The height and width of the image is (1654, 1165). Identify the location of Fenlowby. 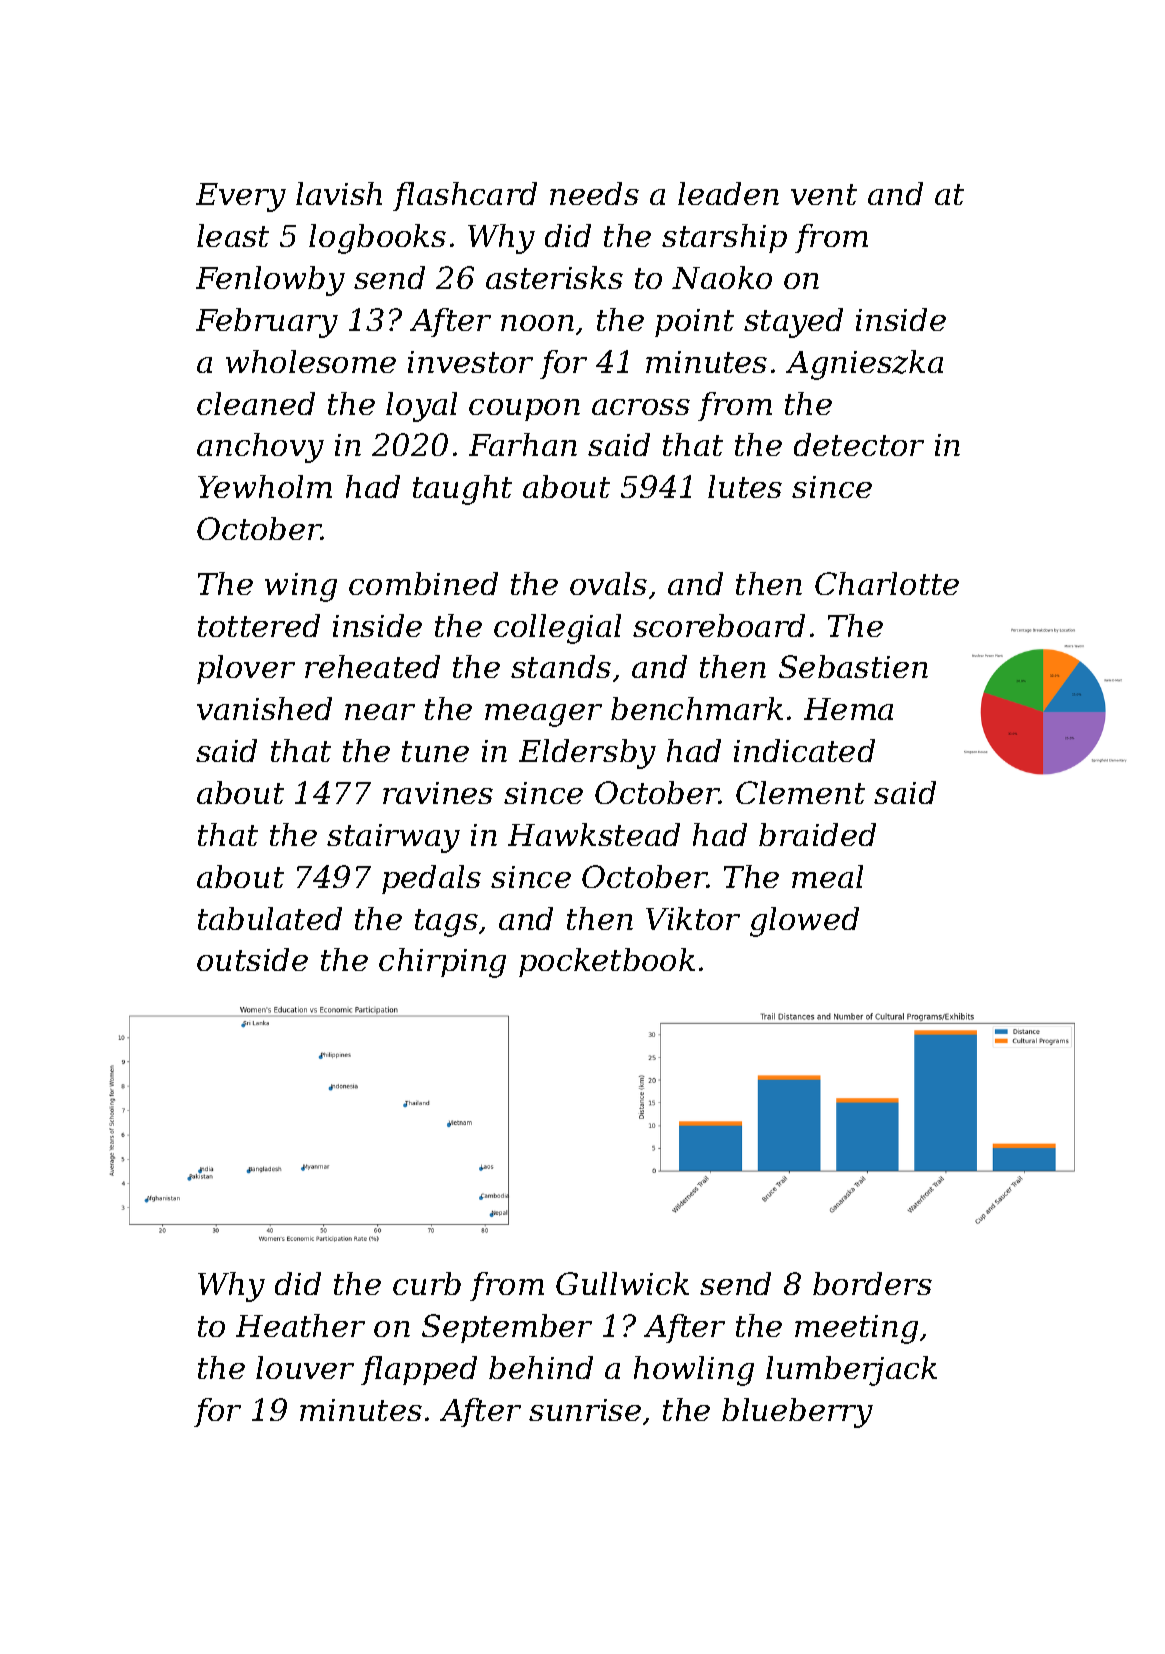
(270, 281).
